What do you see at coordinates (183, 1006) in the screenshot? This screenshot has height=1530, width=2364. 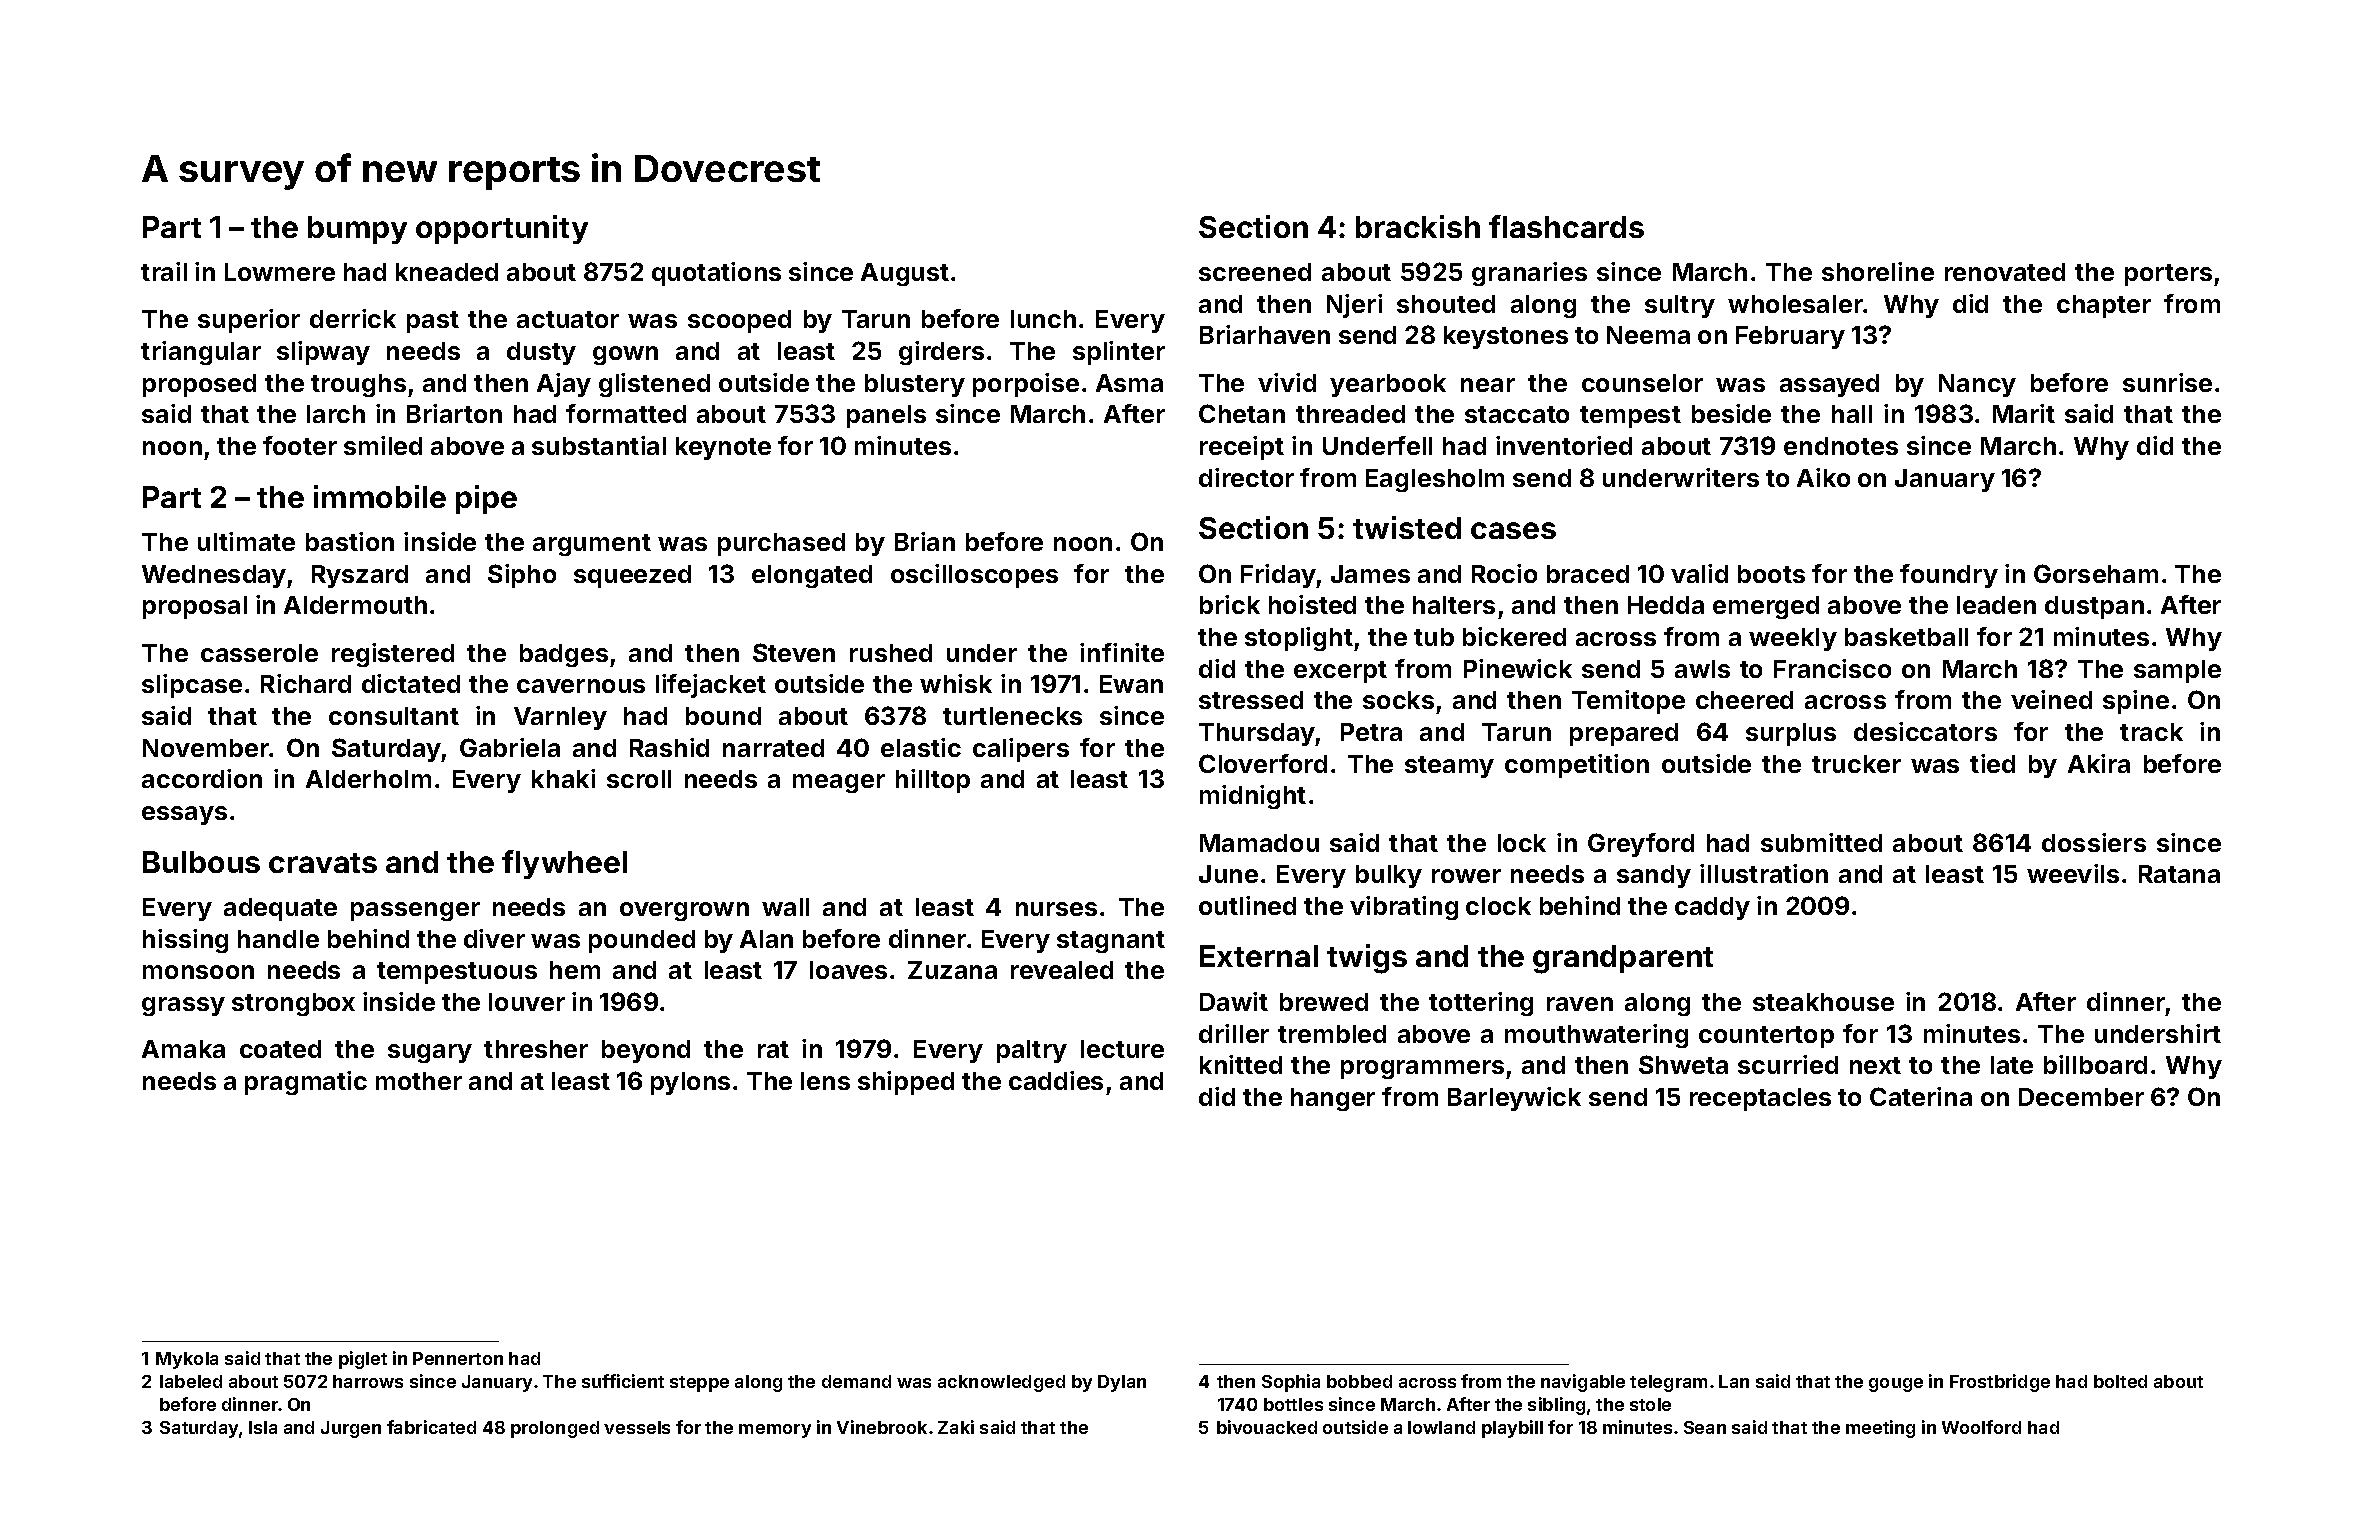 I see `grassy` at bounding box center [183, 1006].
